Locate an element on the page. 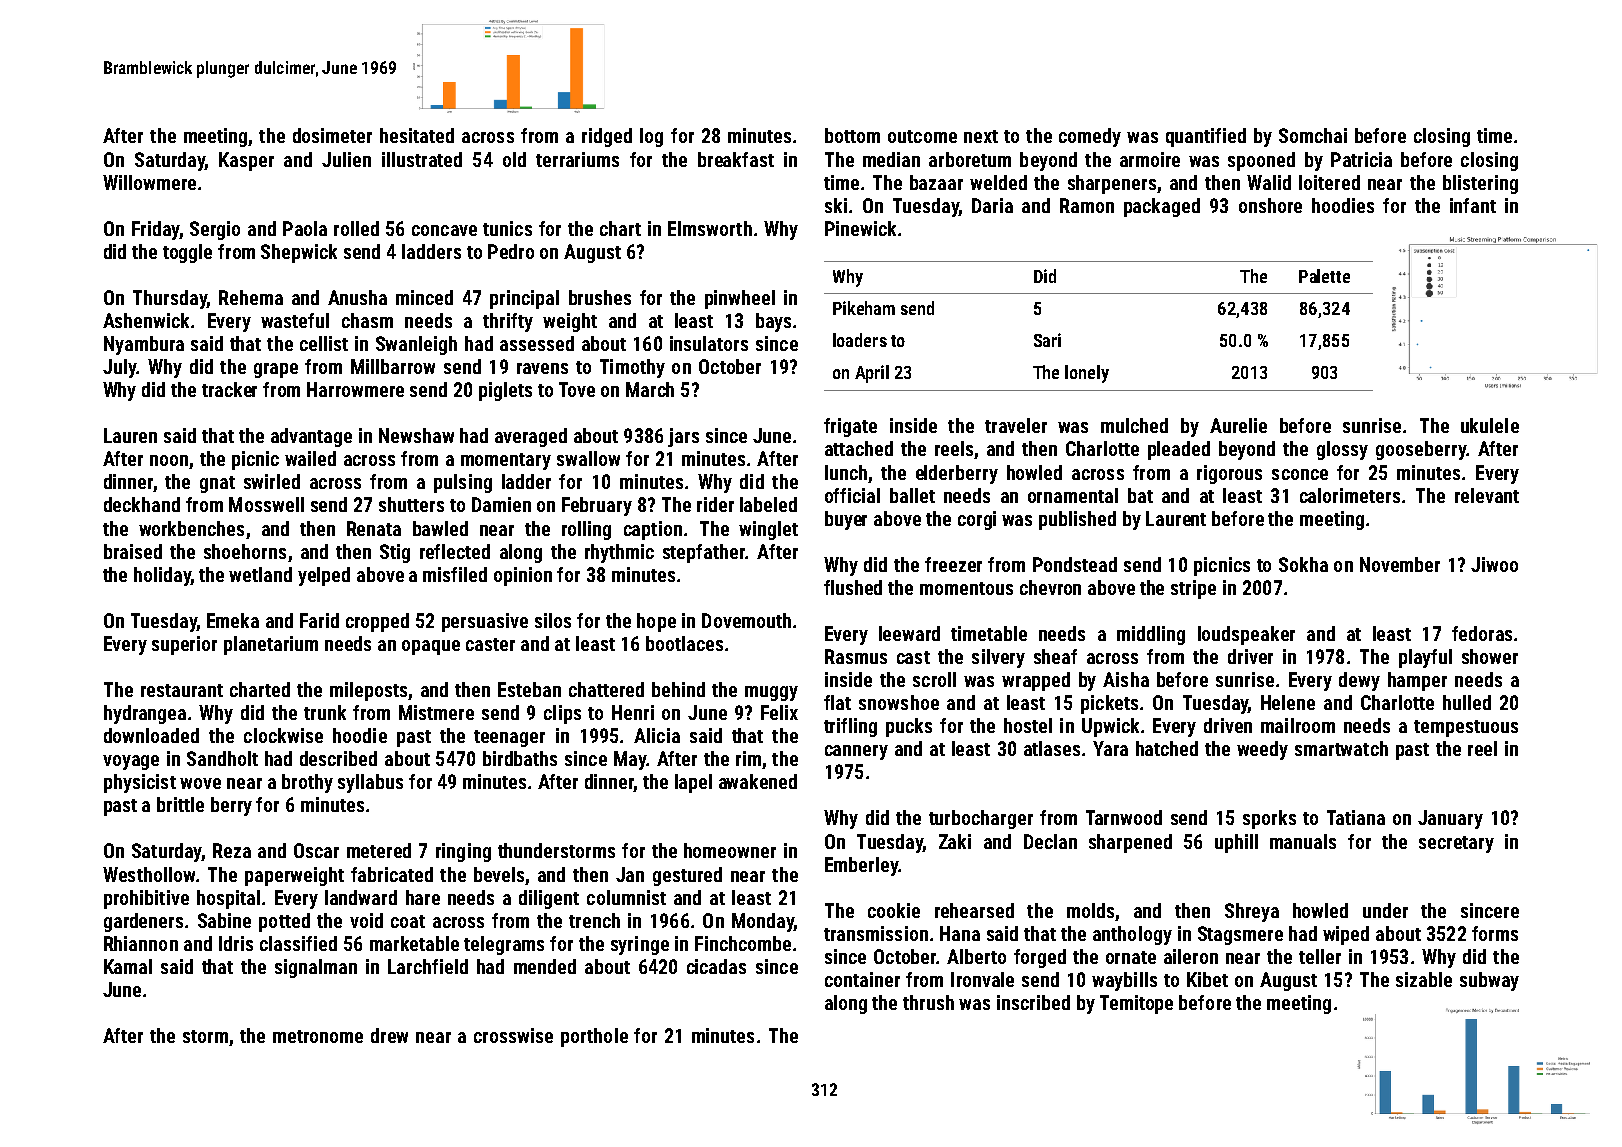 The width and height of the page is (1622, 1147). quantified is located at coordinates (1206, 137).
